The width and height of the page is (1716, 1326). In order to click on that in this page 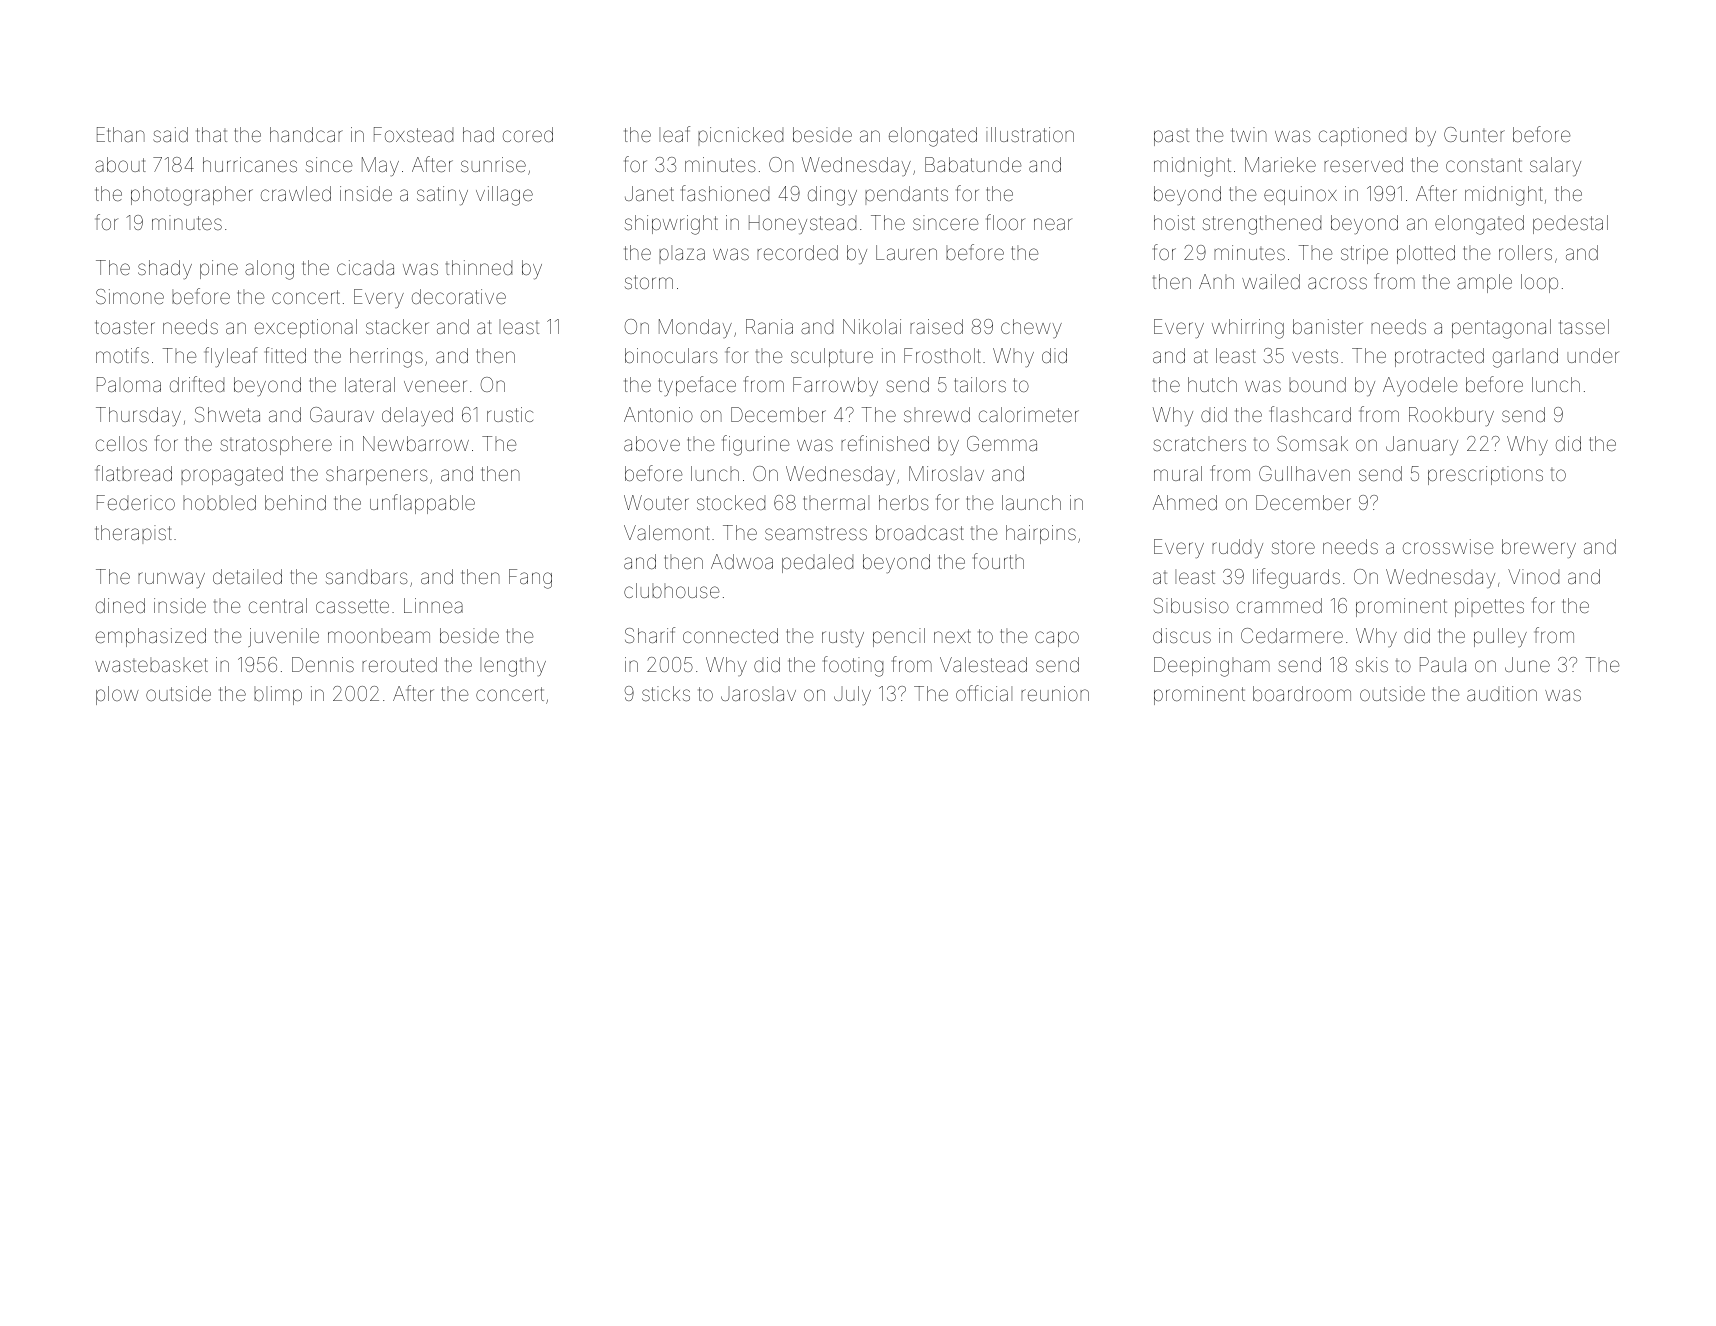, I will do `click(212, 134)`.
